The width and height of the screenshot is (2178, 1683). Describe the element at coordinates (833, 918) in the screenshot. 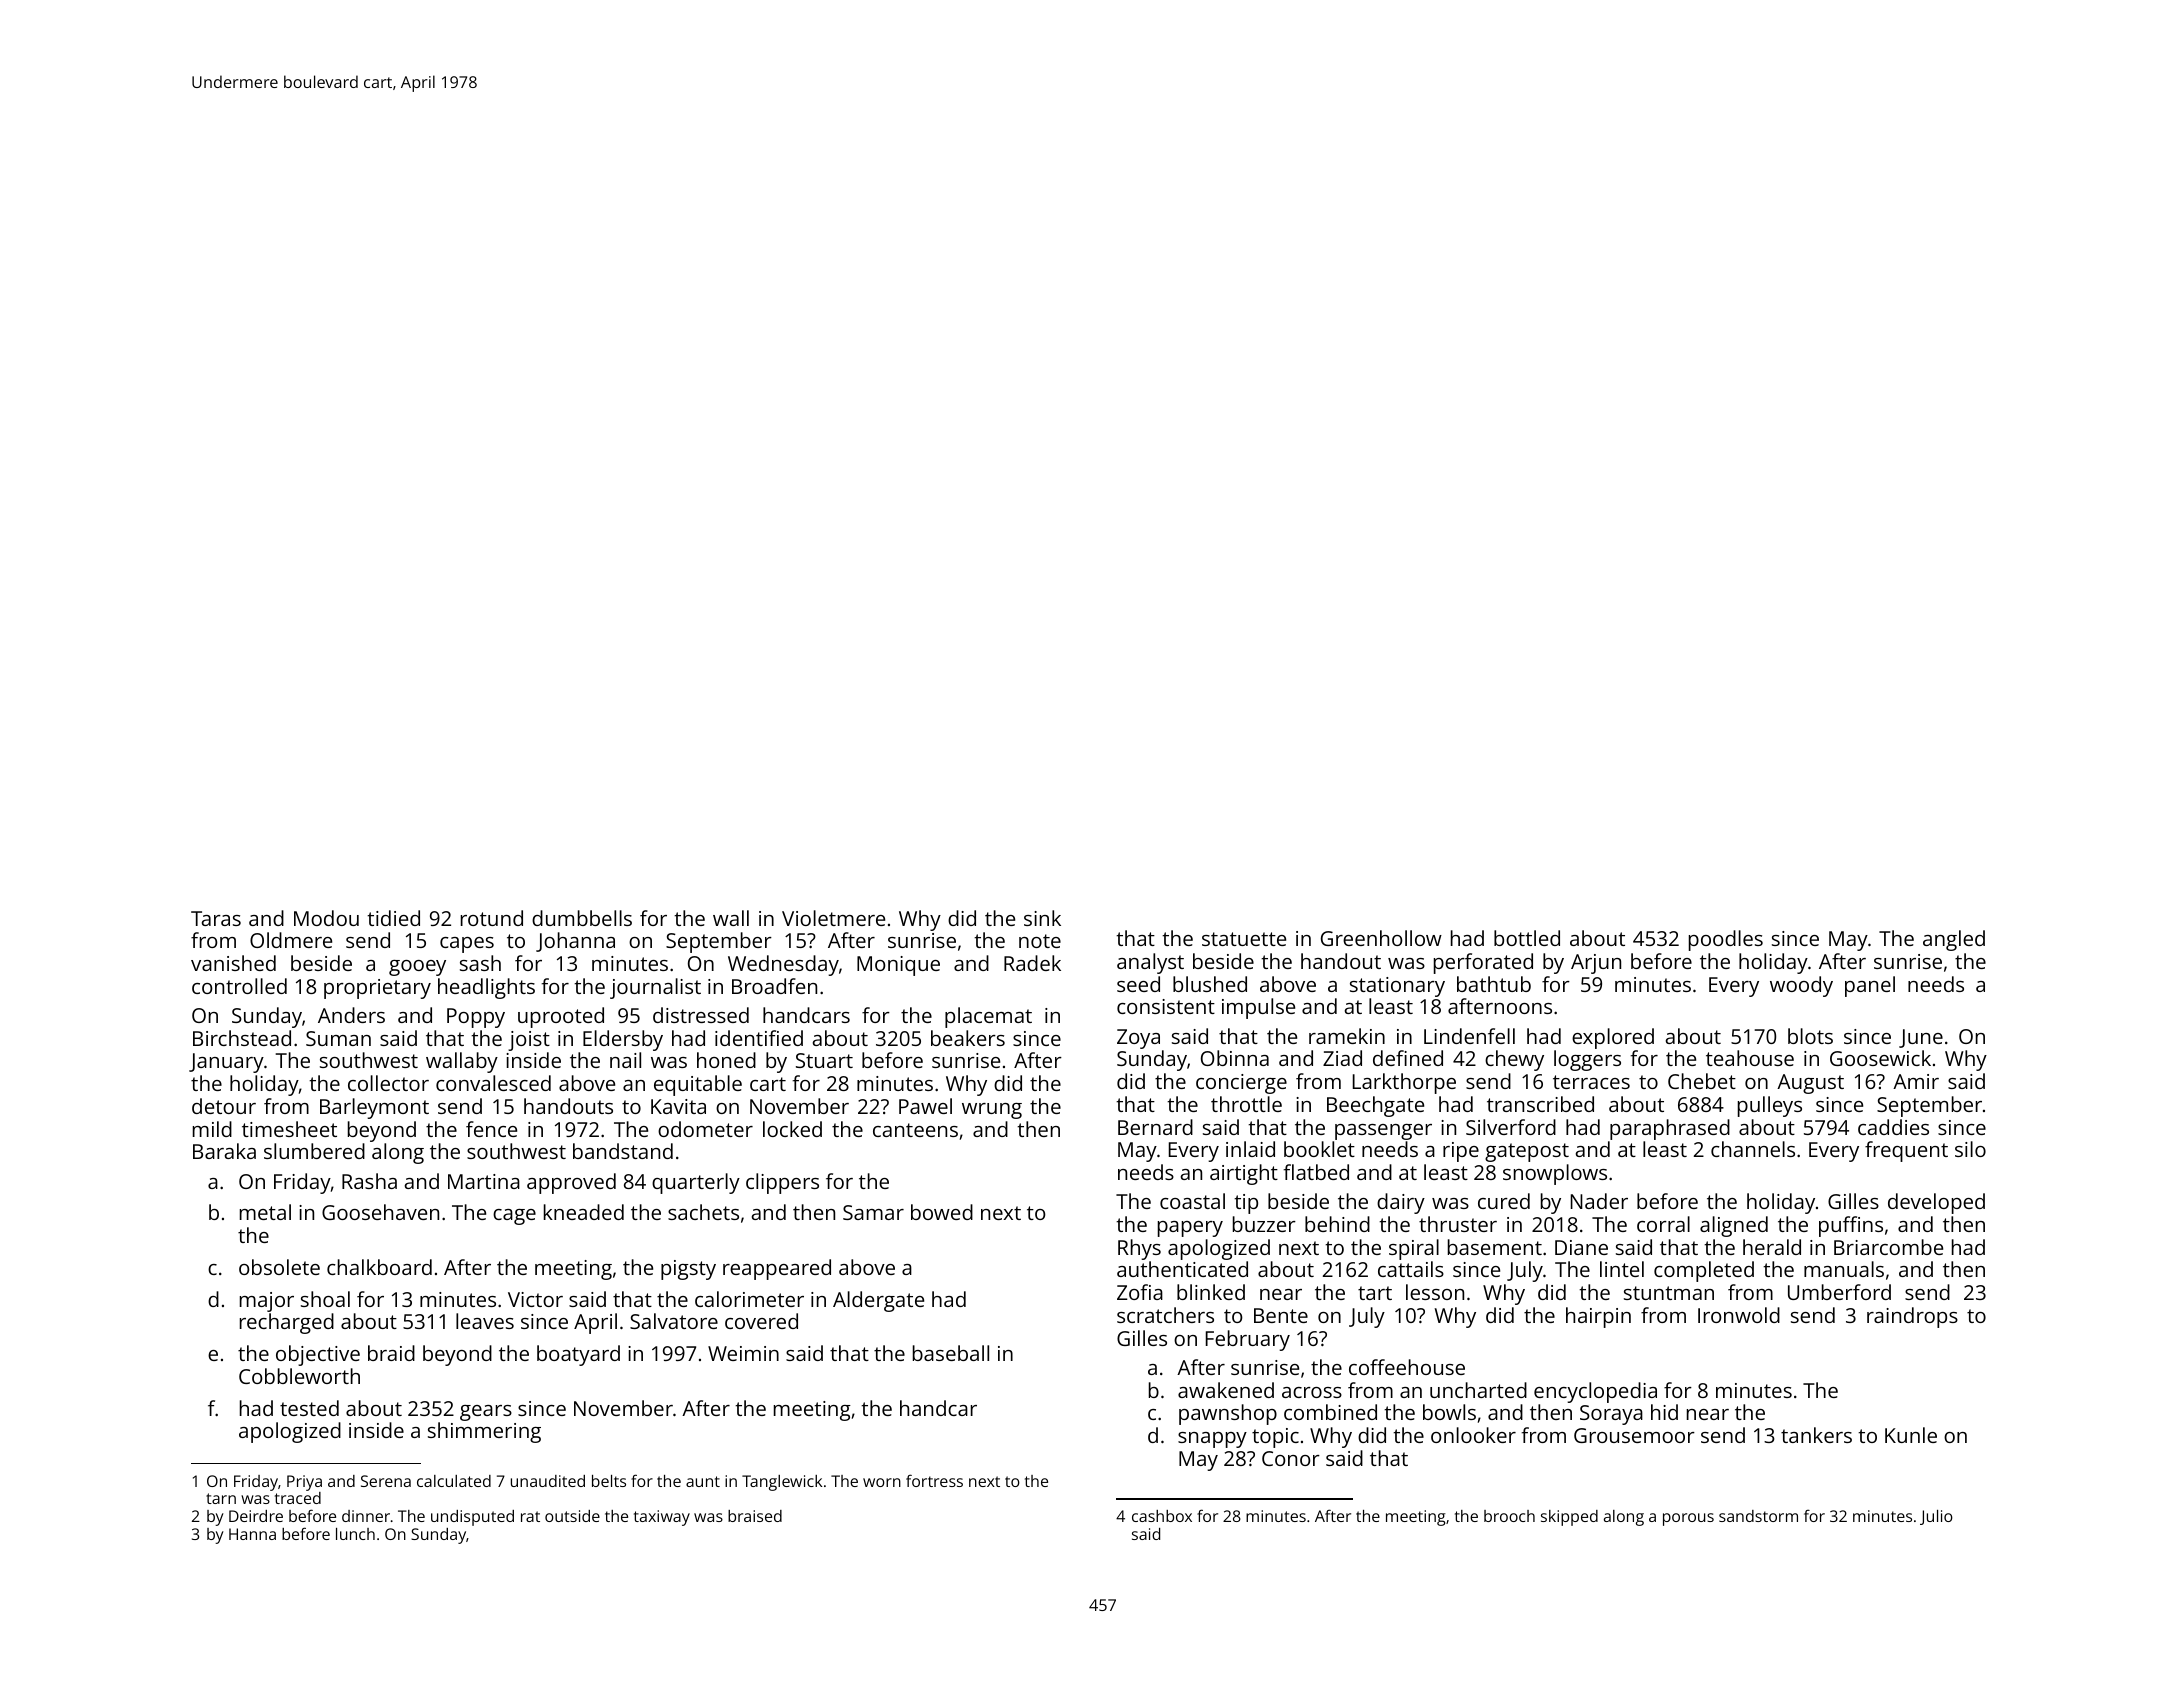

I see `Violetmere` at that location.
